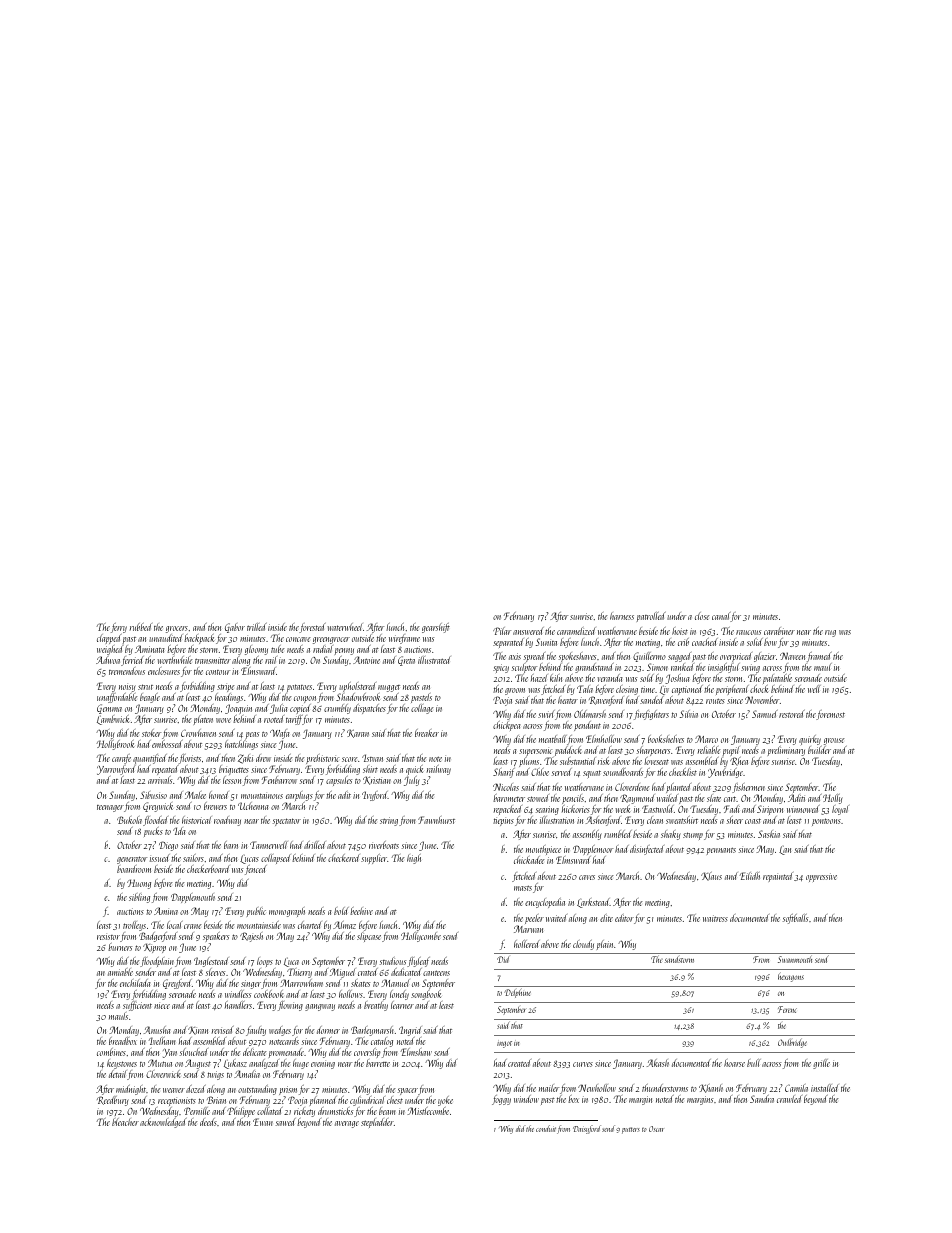 The height and width of the screenshot is (1233, 952). Describe the element at coordinates (139, 884) in the screenshot. I see `Huong` at that location.
